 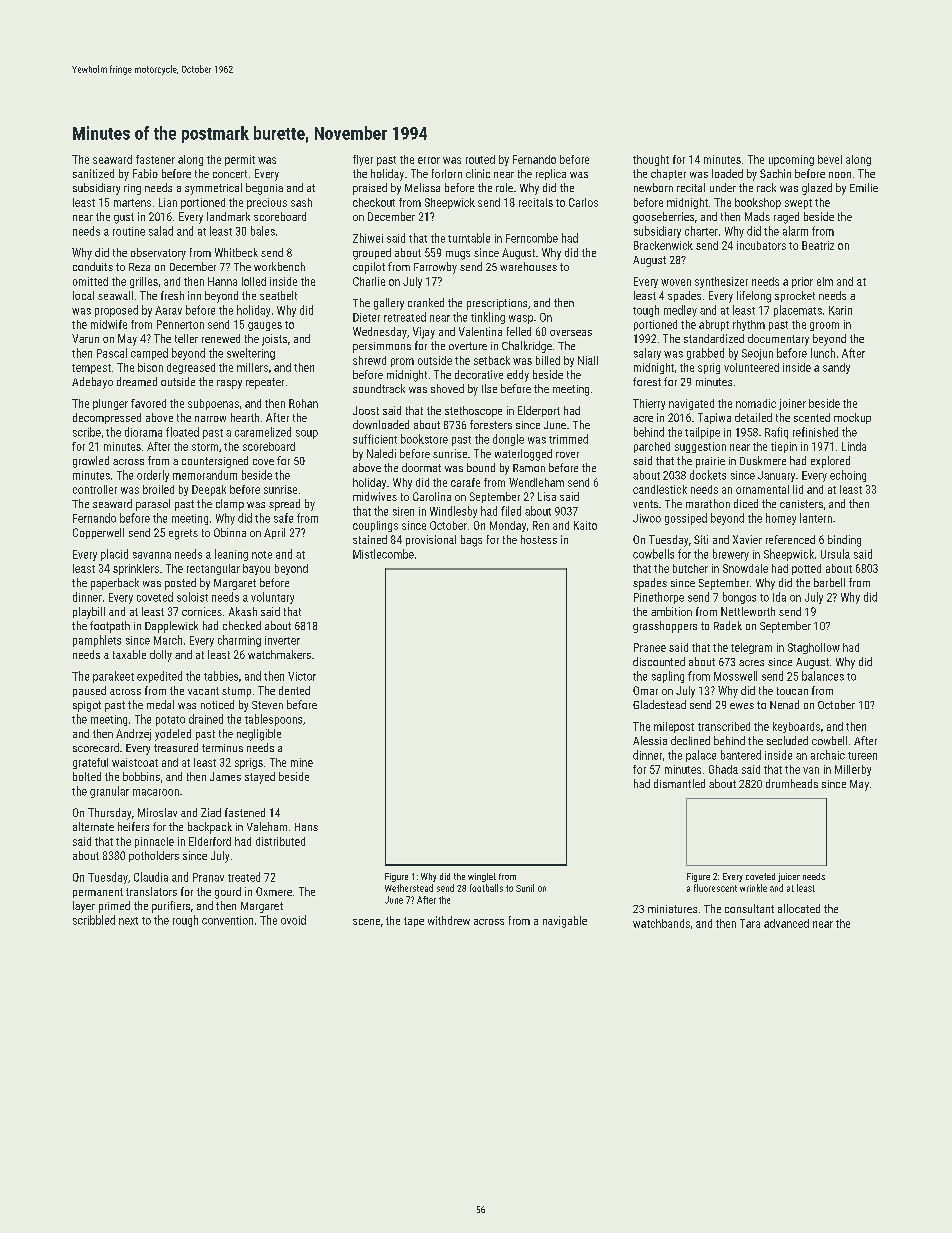 What do you see at coordinates (380, 333) in the screenshot?
I see `Wednesday` at bounding box center [380, 333].
